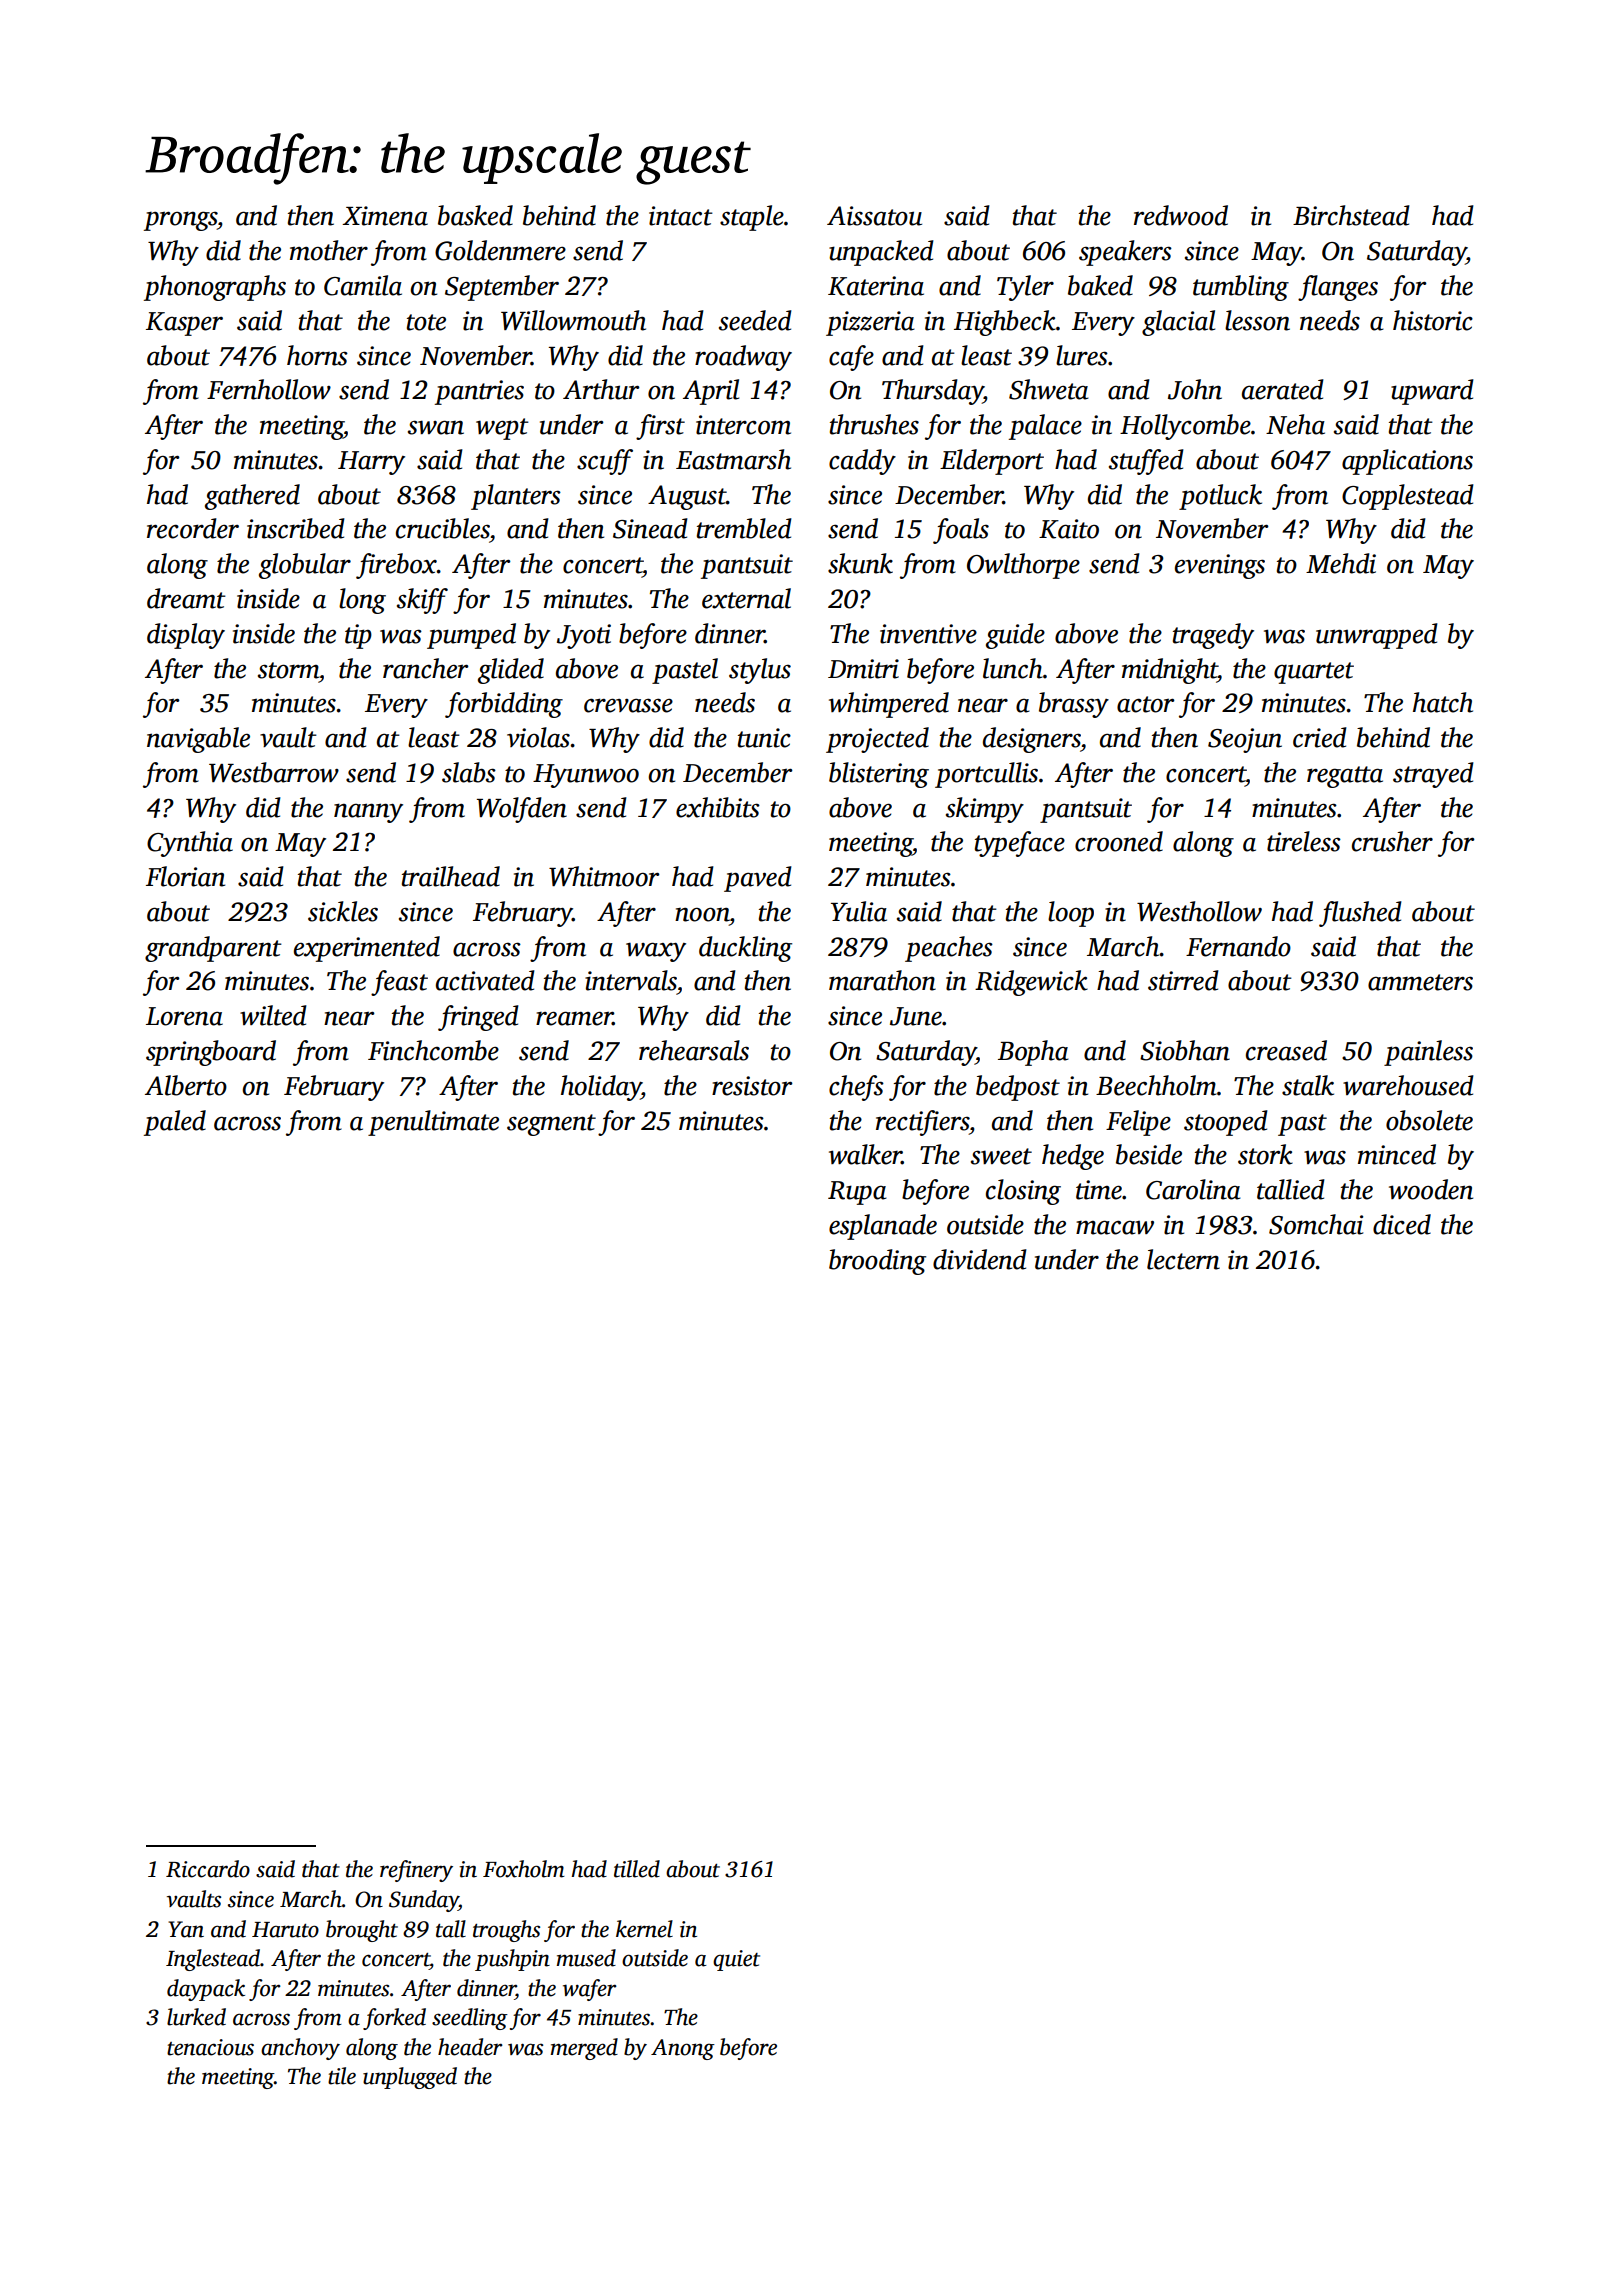 The width and height of the screenshot is (1620, 2292). What do you see at coordinates (683, 2049) in the screenshot?
I see `Anong` at bounding box center [683, 2049].
